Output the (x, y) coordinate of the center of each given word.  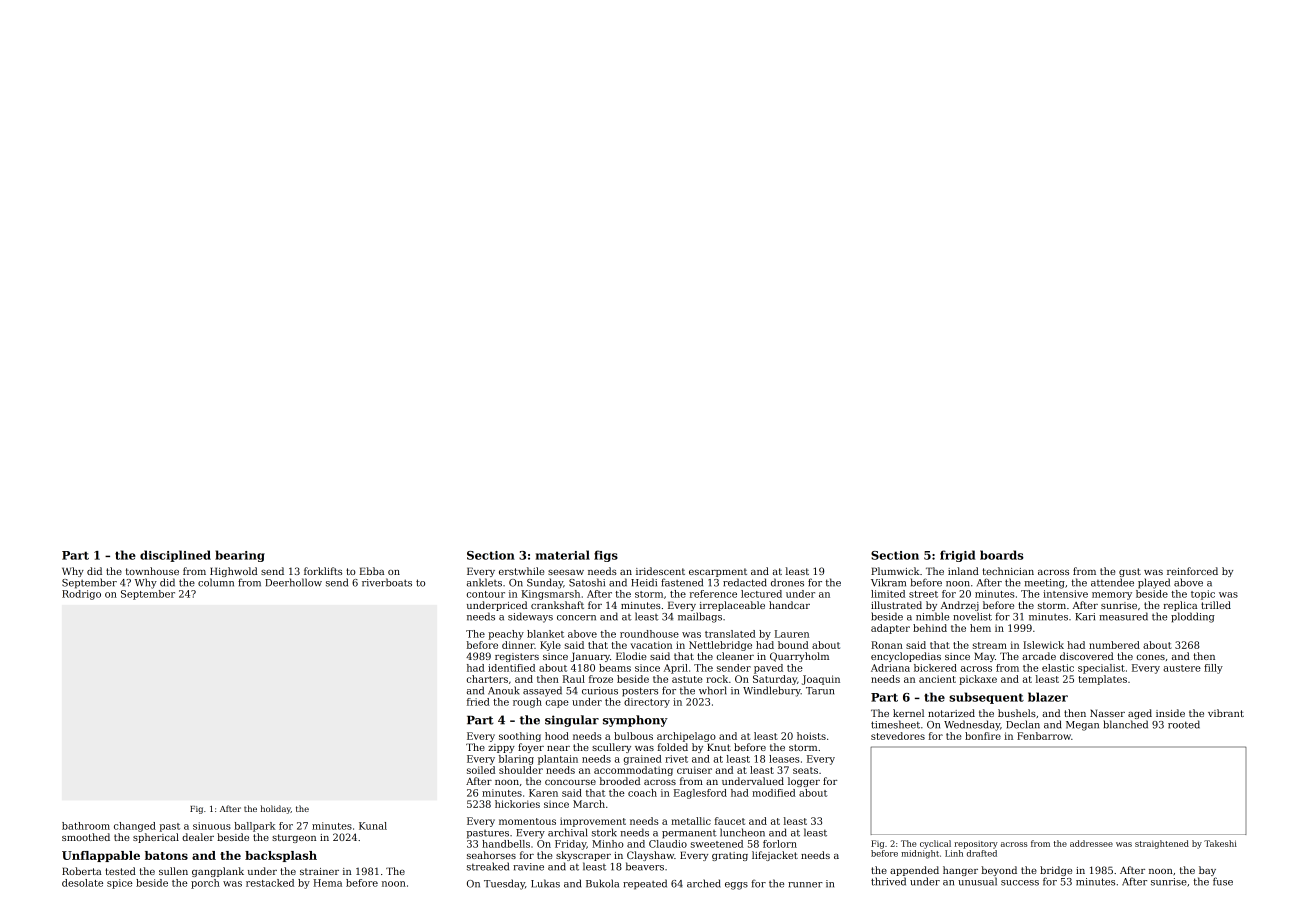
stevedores (898, 736)
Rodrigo (81, 595)
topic (1203, 595)
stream (990, 645)
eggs (736, 886)
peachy (506, 635)
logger (804, 782)
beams (615, 668)
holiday (276, 809)
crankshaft (557, 605)
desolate (82, 883)
